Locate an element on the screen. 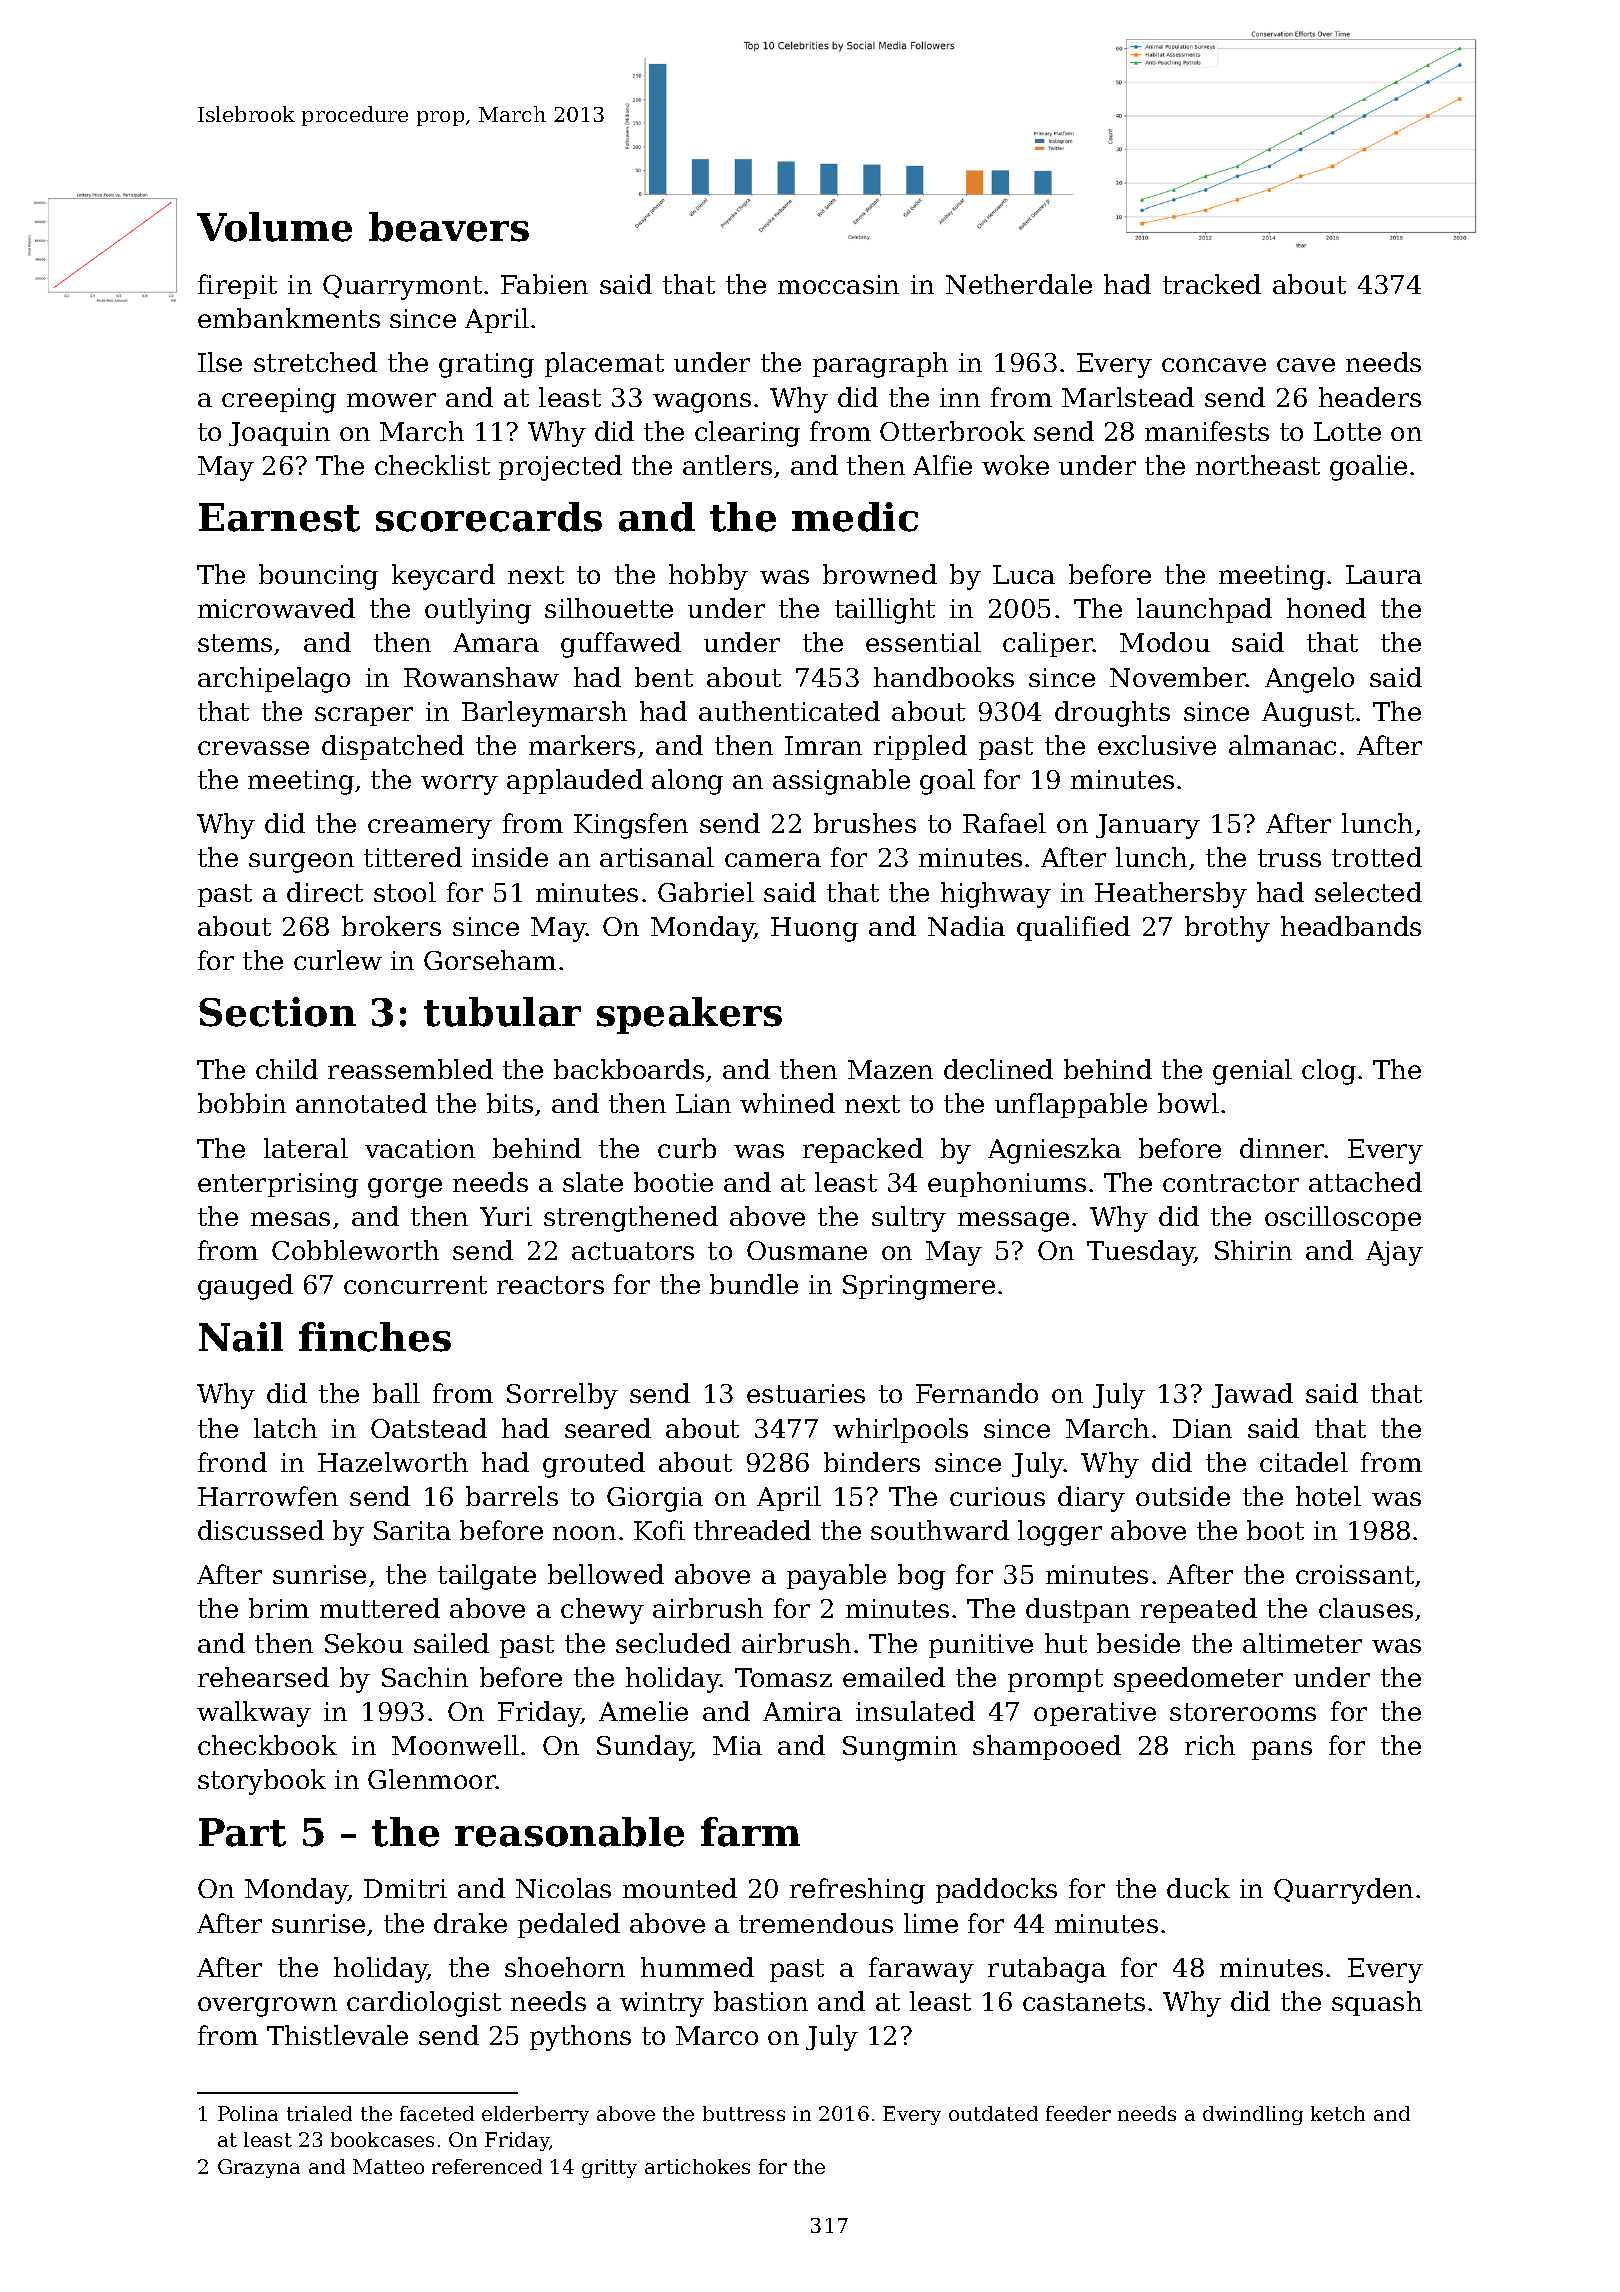  stems is located at coordinates (235, 643).
